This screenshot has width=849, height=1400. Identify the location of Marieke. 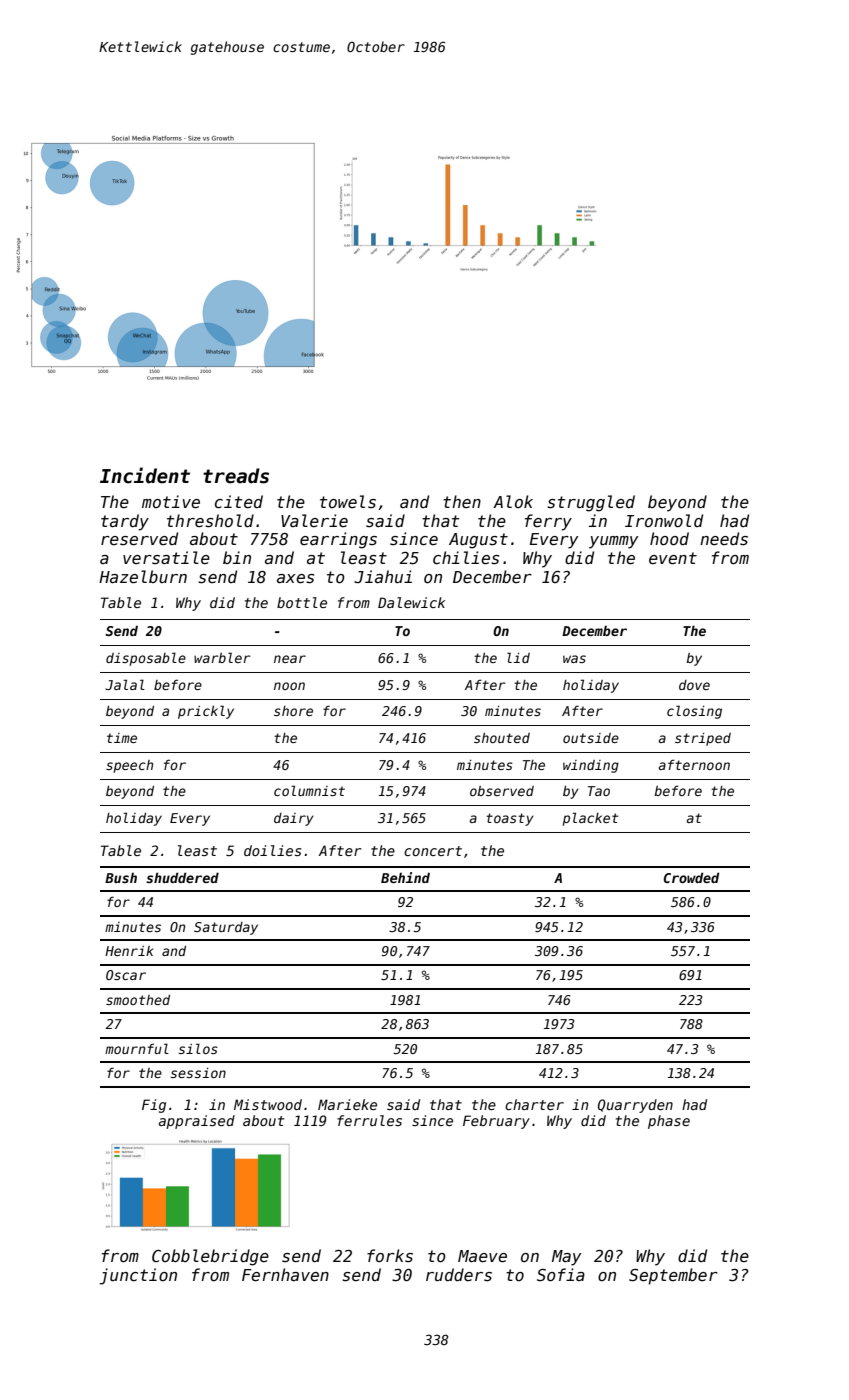
(347, 1104).
